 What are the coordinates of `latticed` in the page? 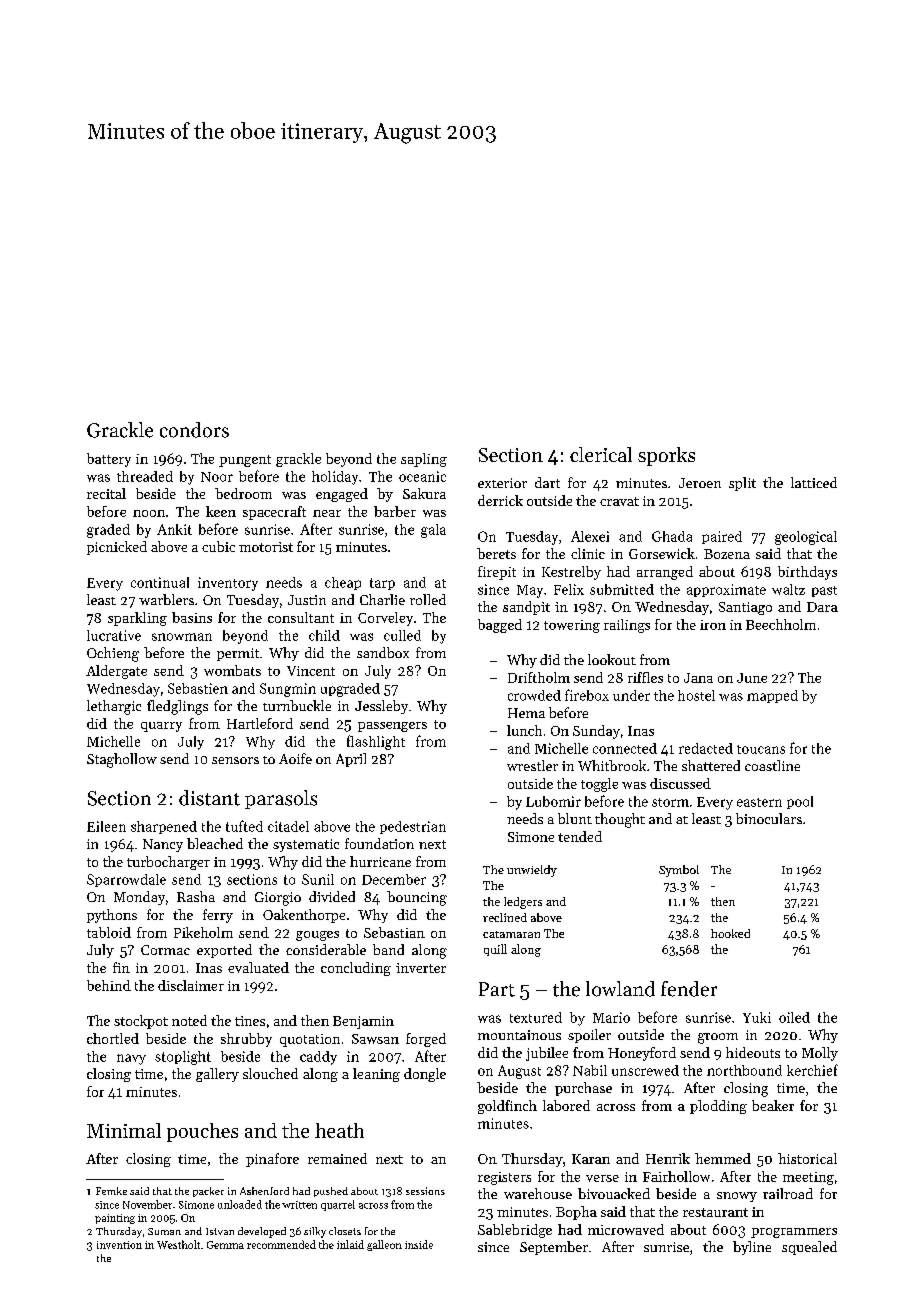 It's located at (814, 482).
